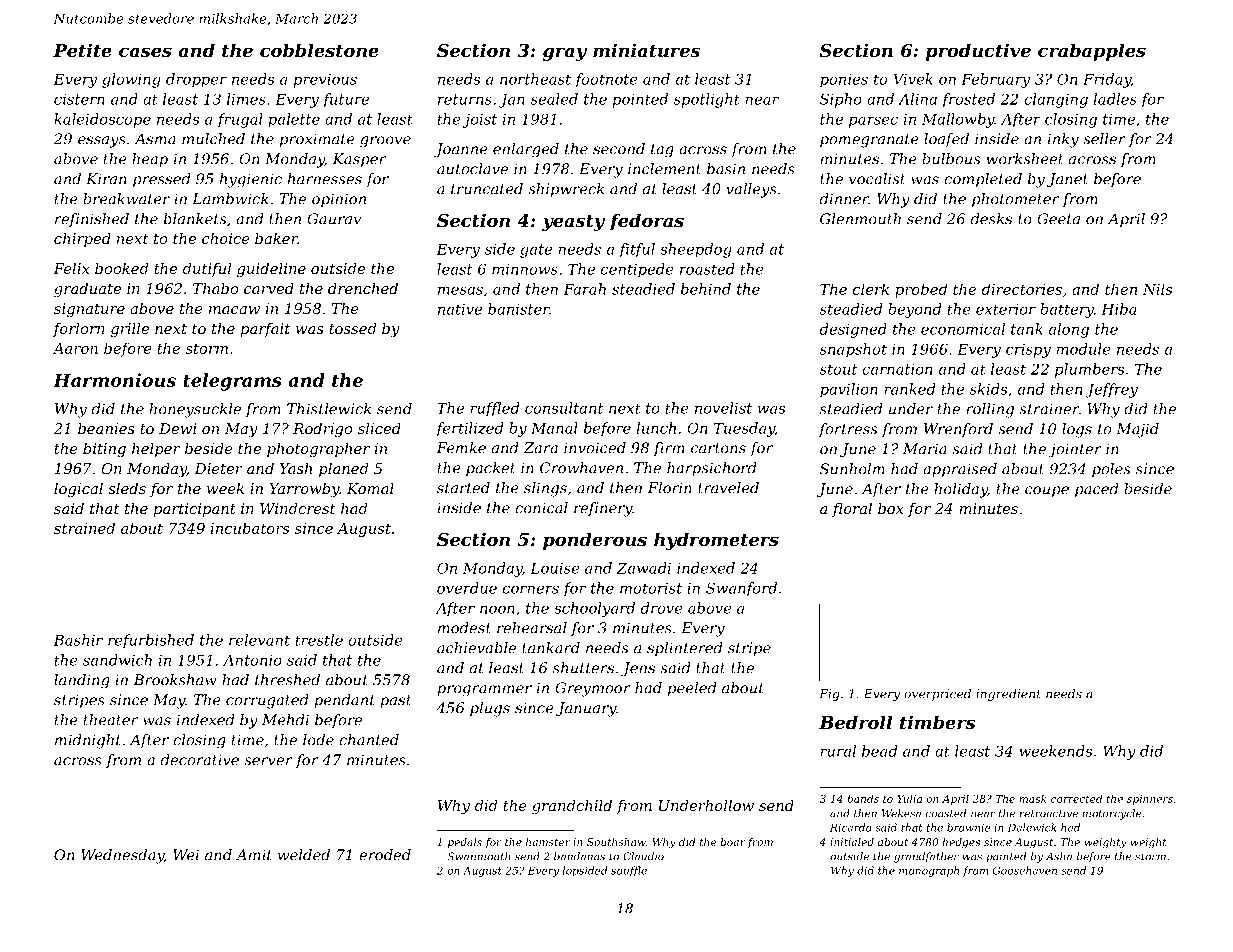 The height and width of the screenshot is (952, 1233). What do you see at coordinates (84, 528) in the screenshot?
I see `strained` at bounding box center [84, 528].
